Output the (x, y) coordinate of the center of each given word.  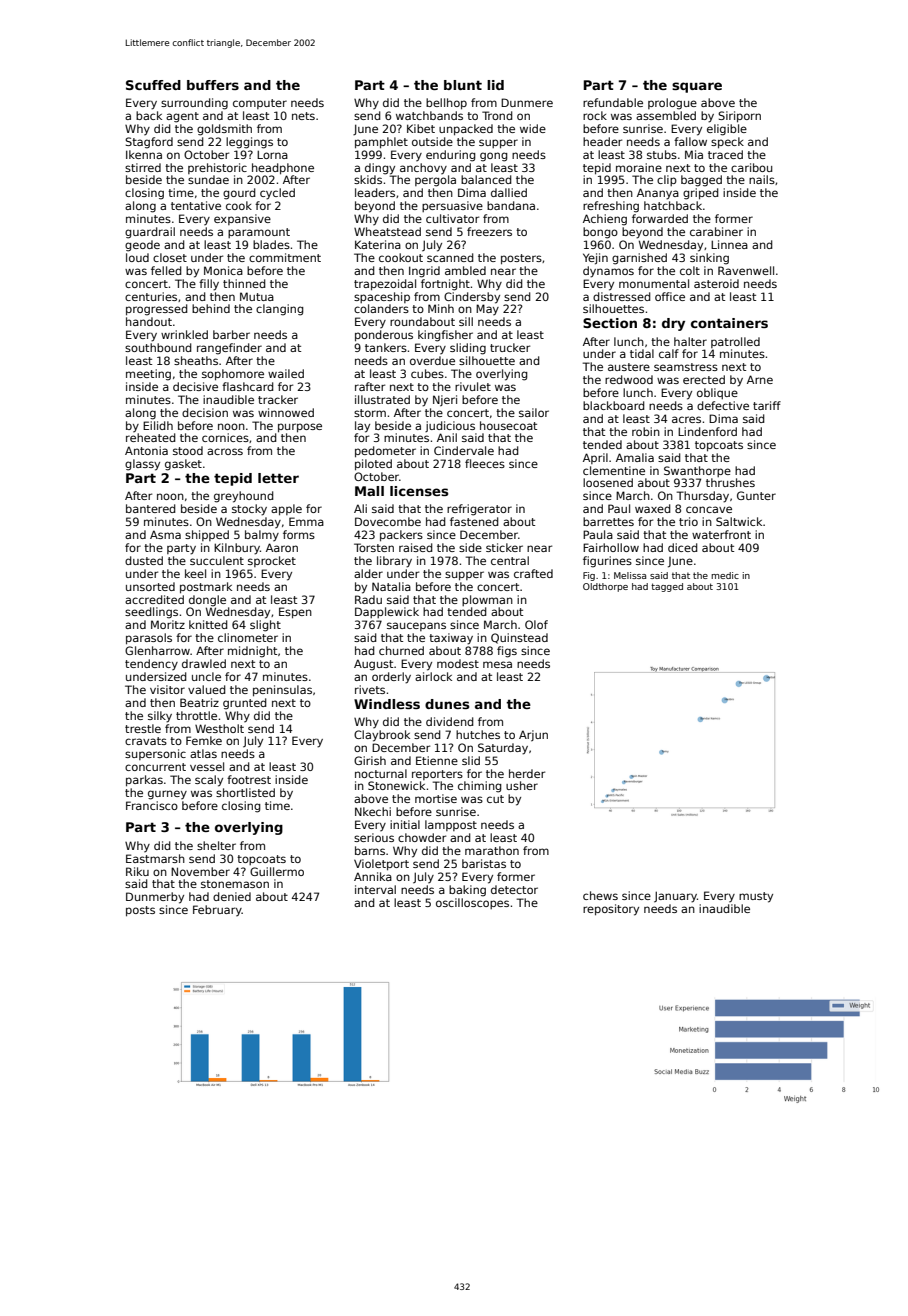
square (697, 87)
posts (140, 911)
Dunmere (527, 102)
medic (725, 575)
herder (527, 773)
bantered (151, 508)
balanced (486, 179)
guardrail (150, 233)
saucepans (416, 626)
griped (701, 194)
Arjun (533, 735)
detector (514, 889)
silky (160, 717)
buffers (213, 85)
